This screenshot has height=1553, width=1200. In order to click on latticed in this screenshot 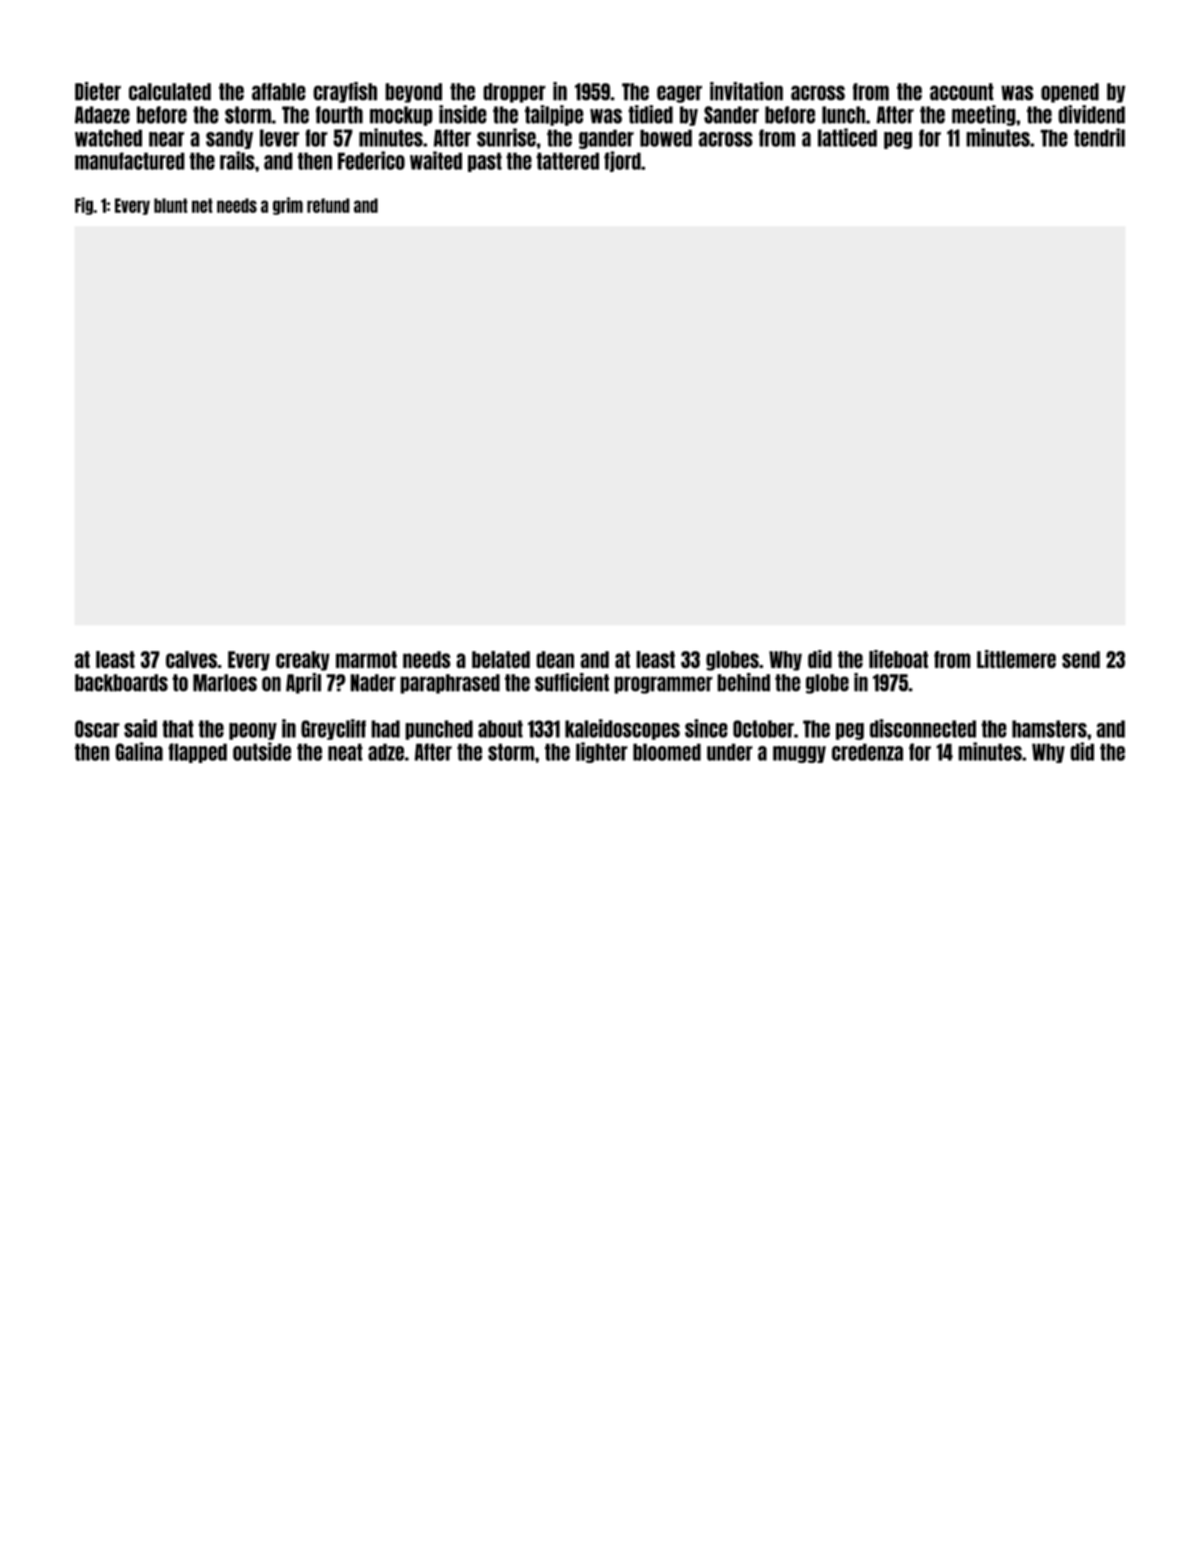, I will do `click(847, 137)`.
